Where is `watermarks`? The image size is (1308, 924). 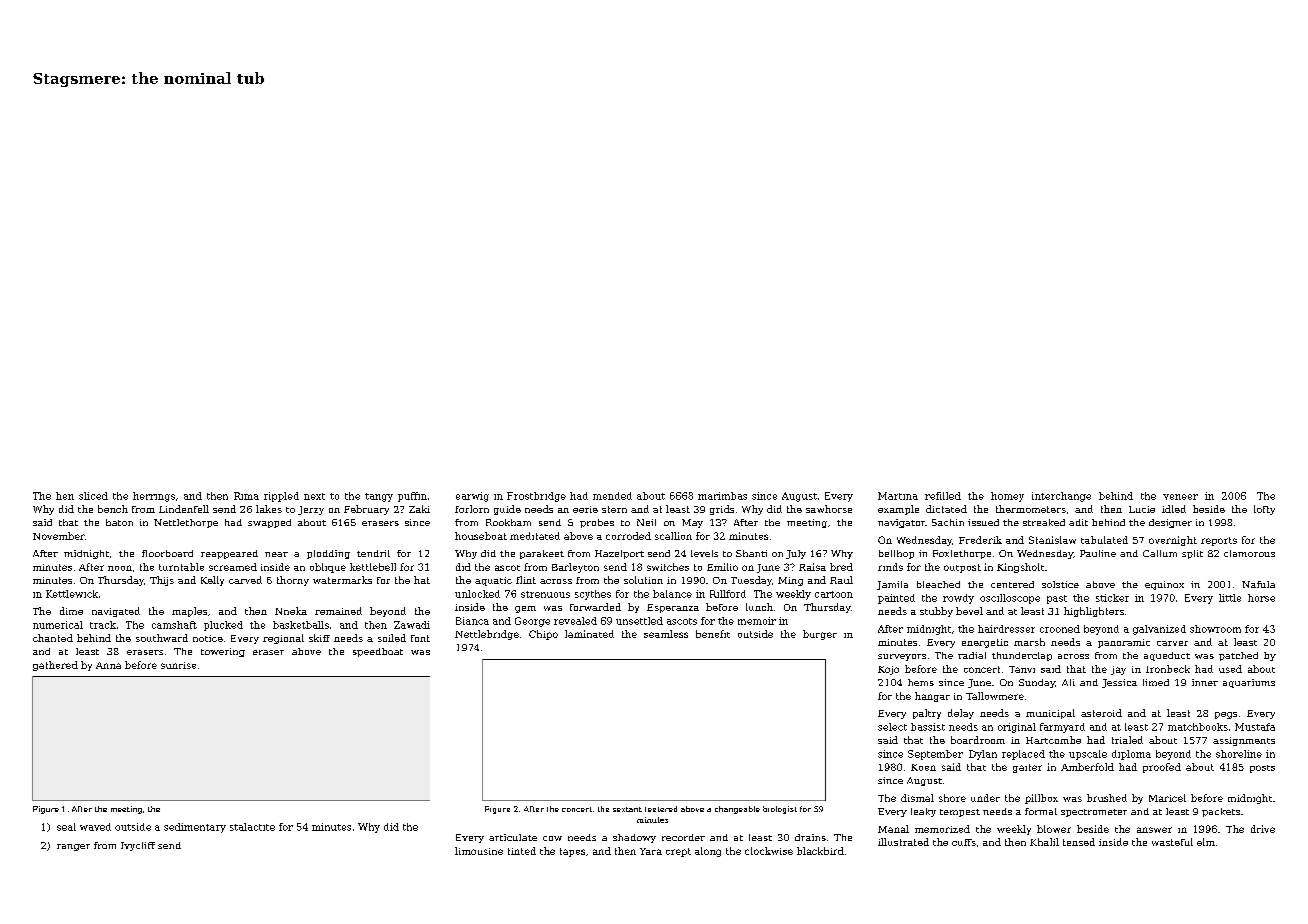
watermarks is located at coordinates (342, 580).
